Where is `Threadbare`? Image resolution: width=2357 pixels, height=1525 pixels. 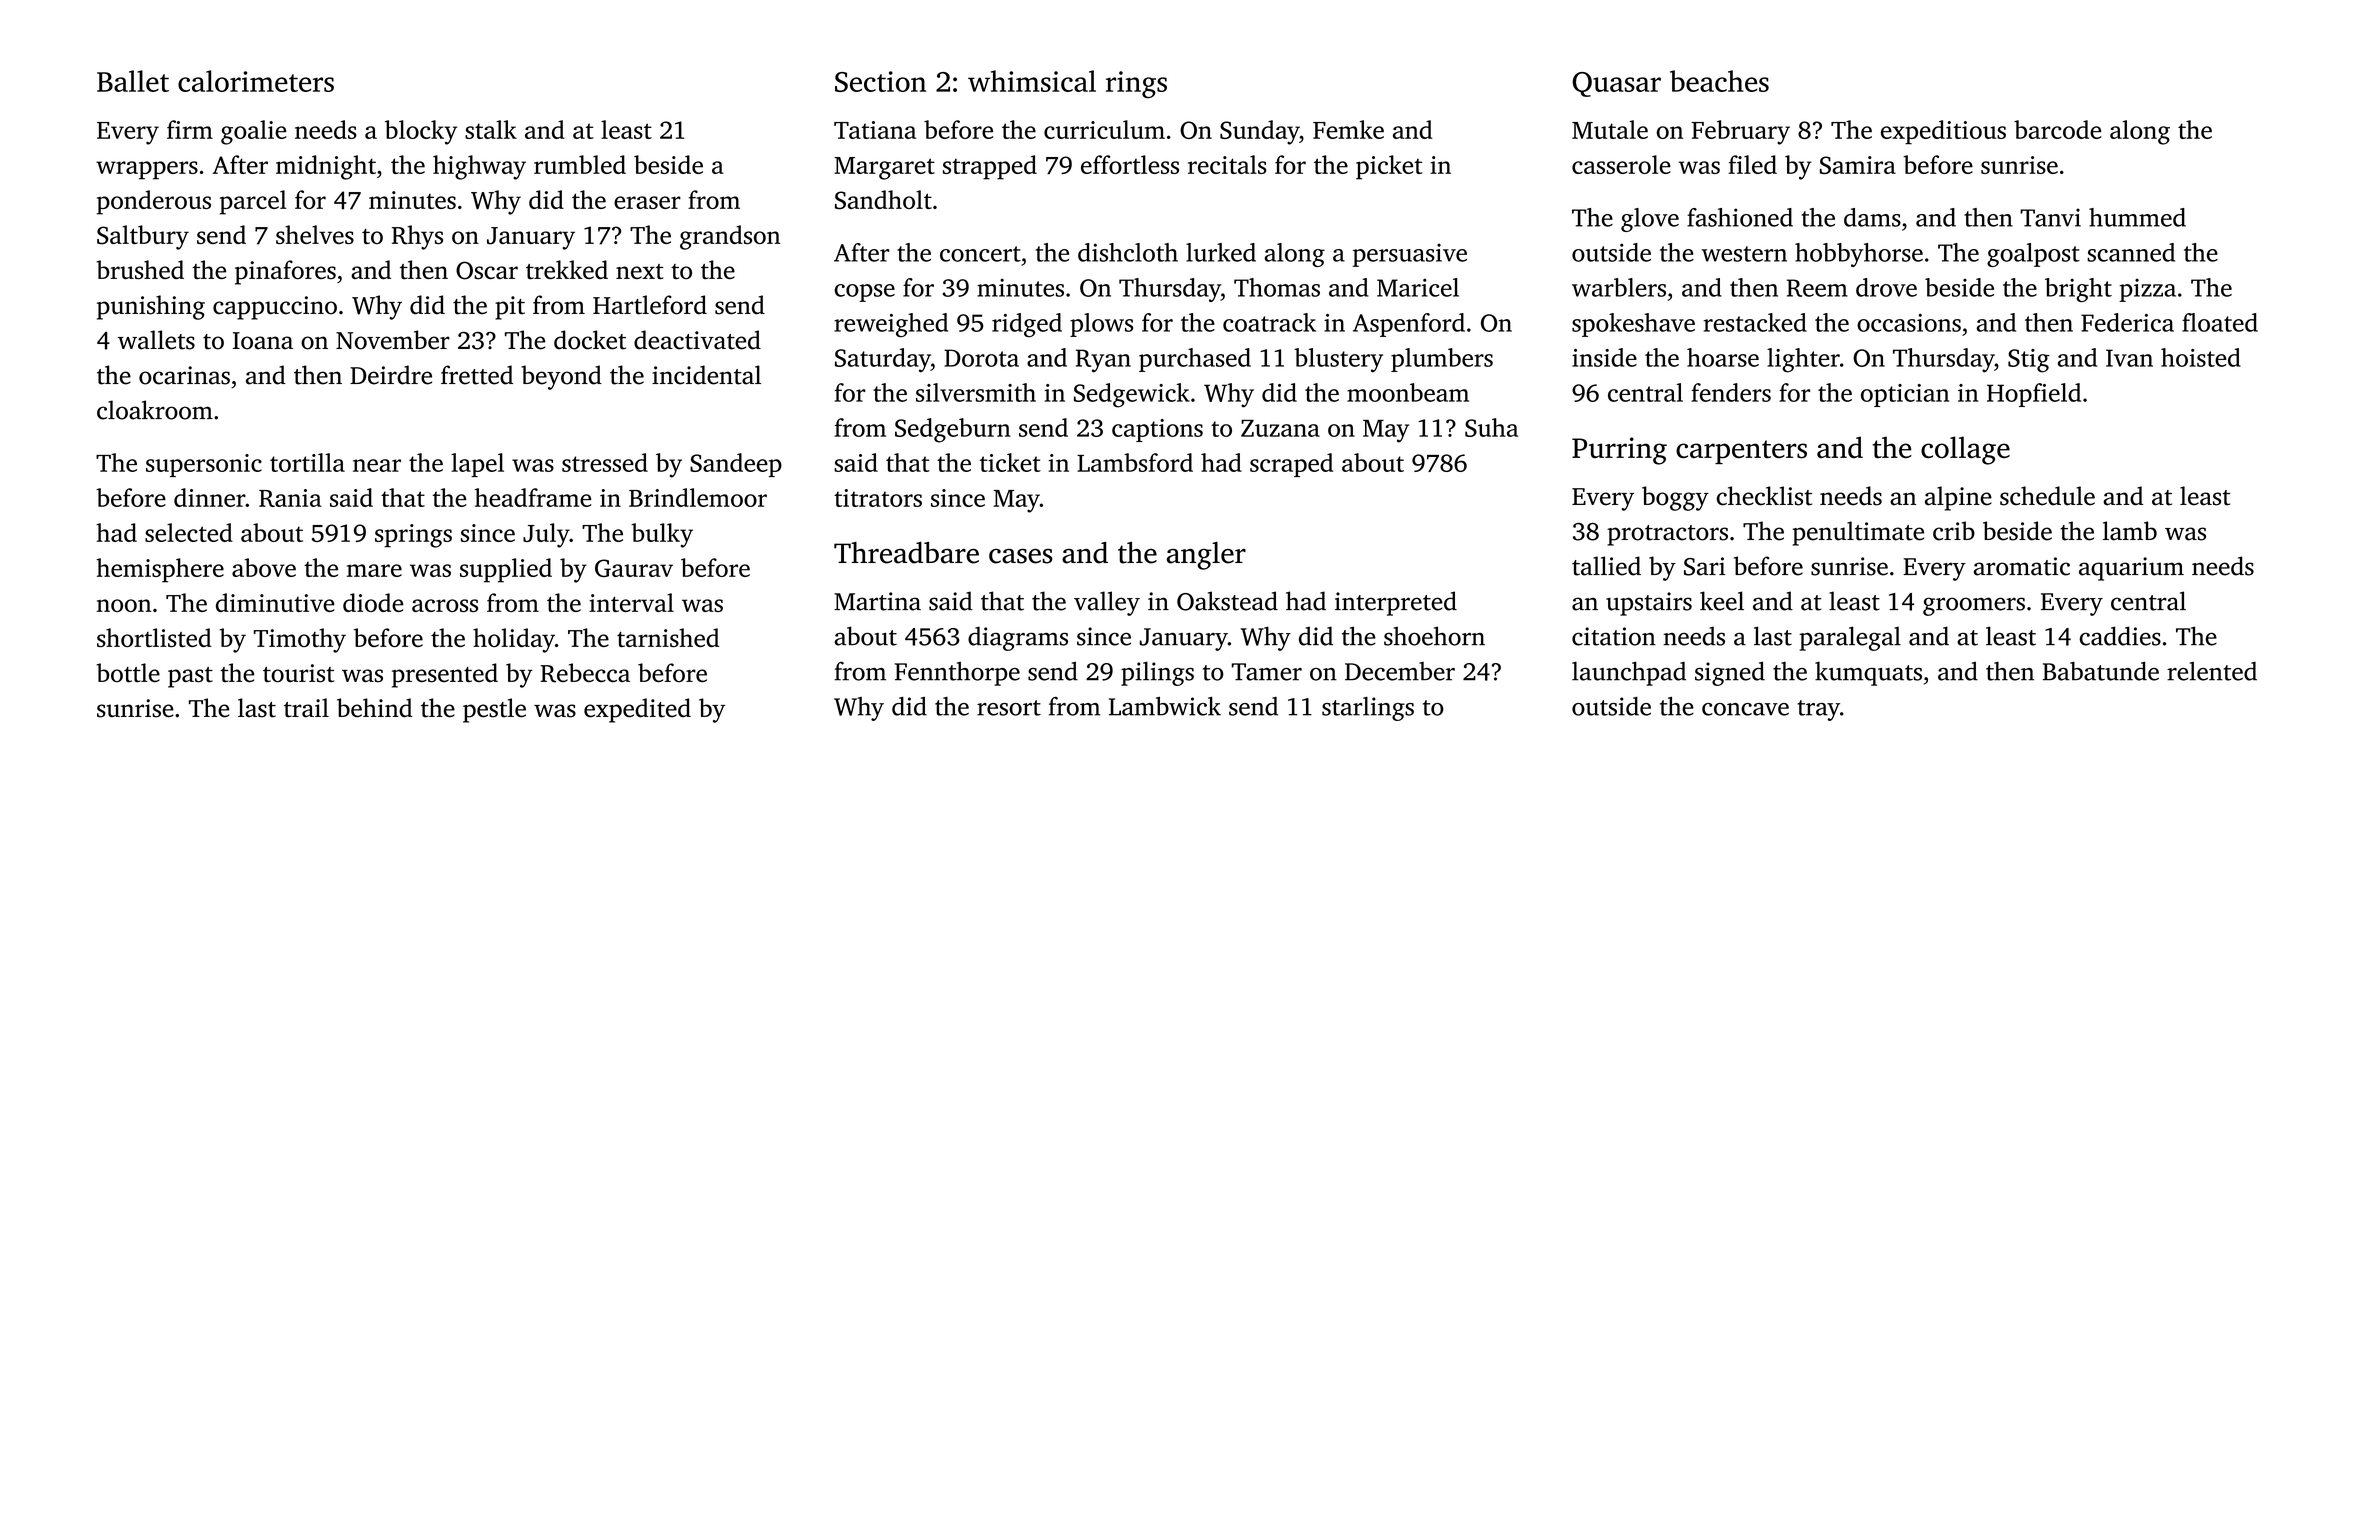
Threadbare is located at coordinates (906, 553).
